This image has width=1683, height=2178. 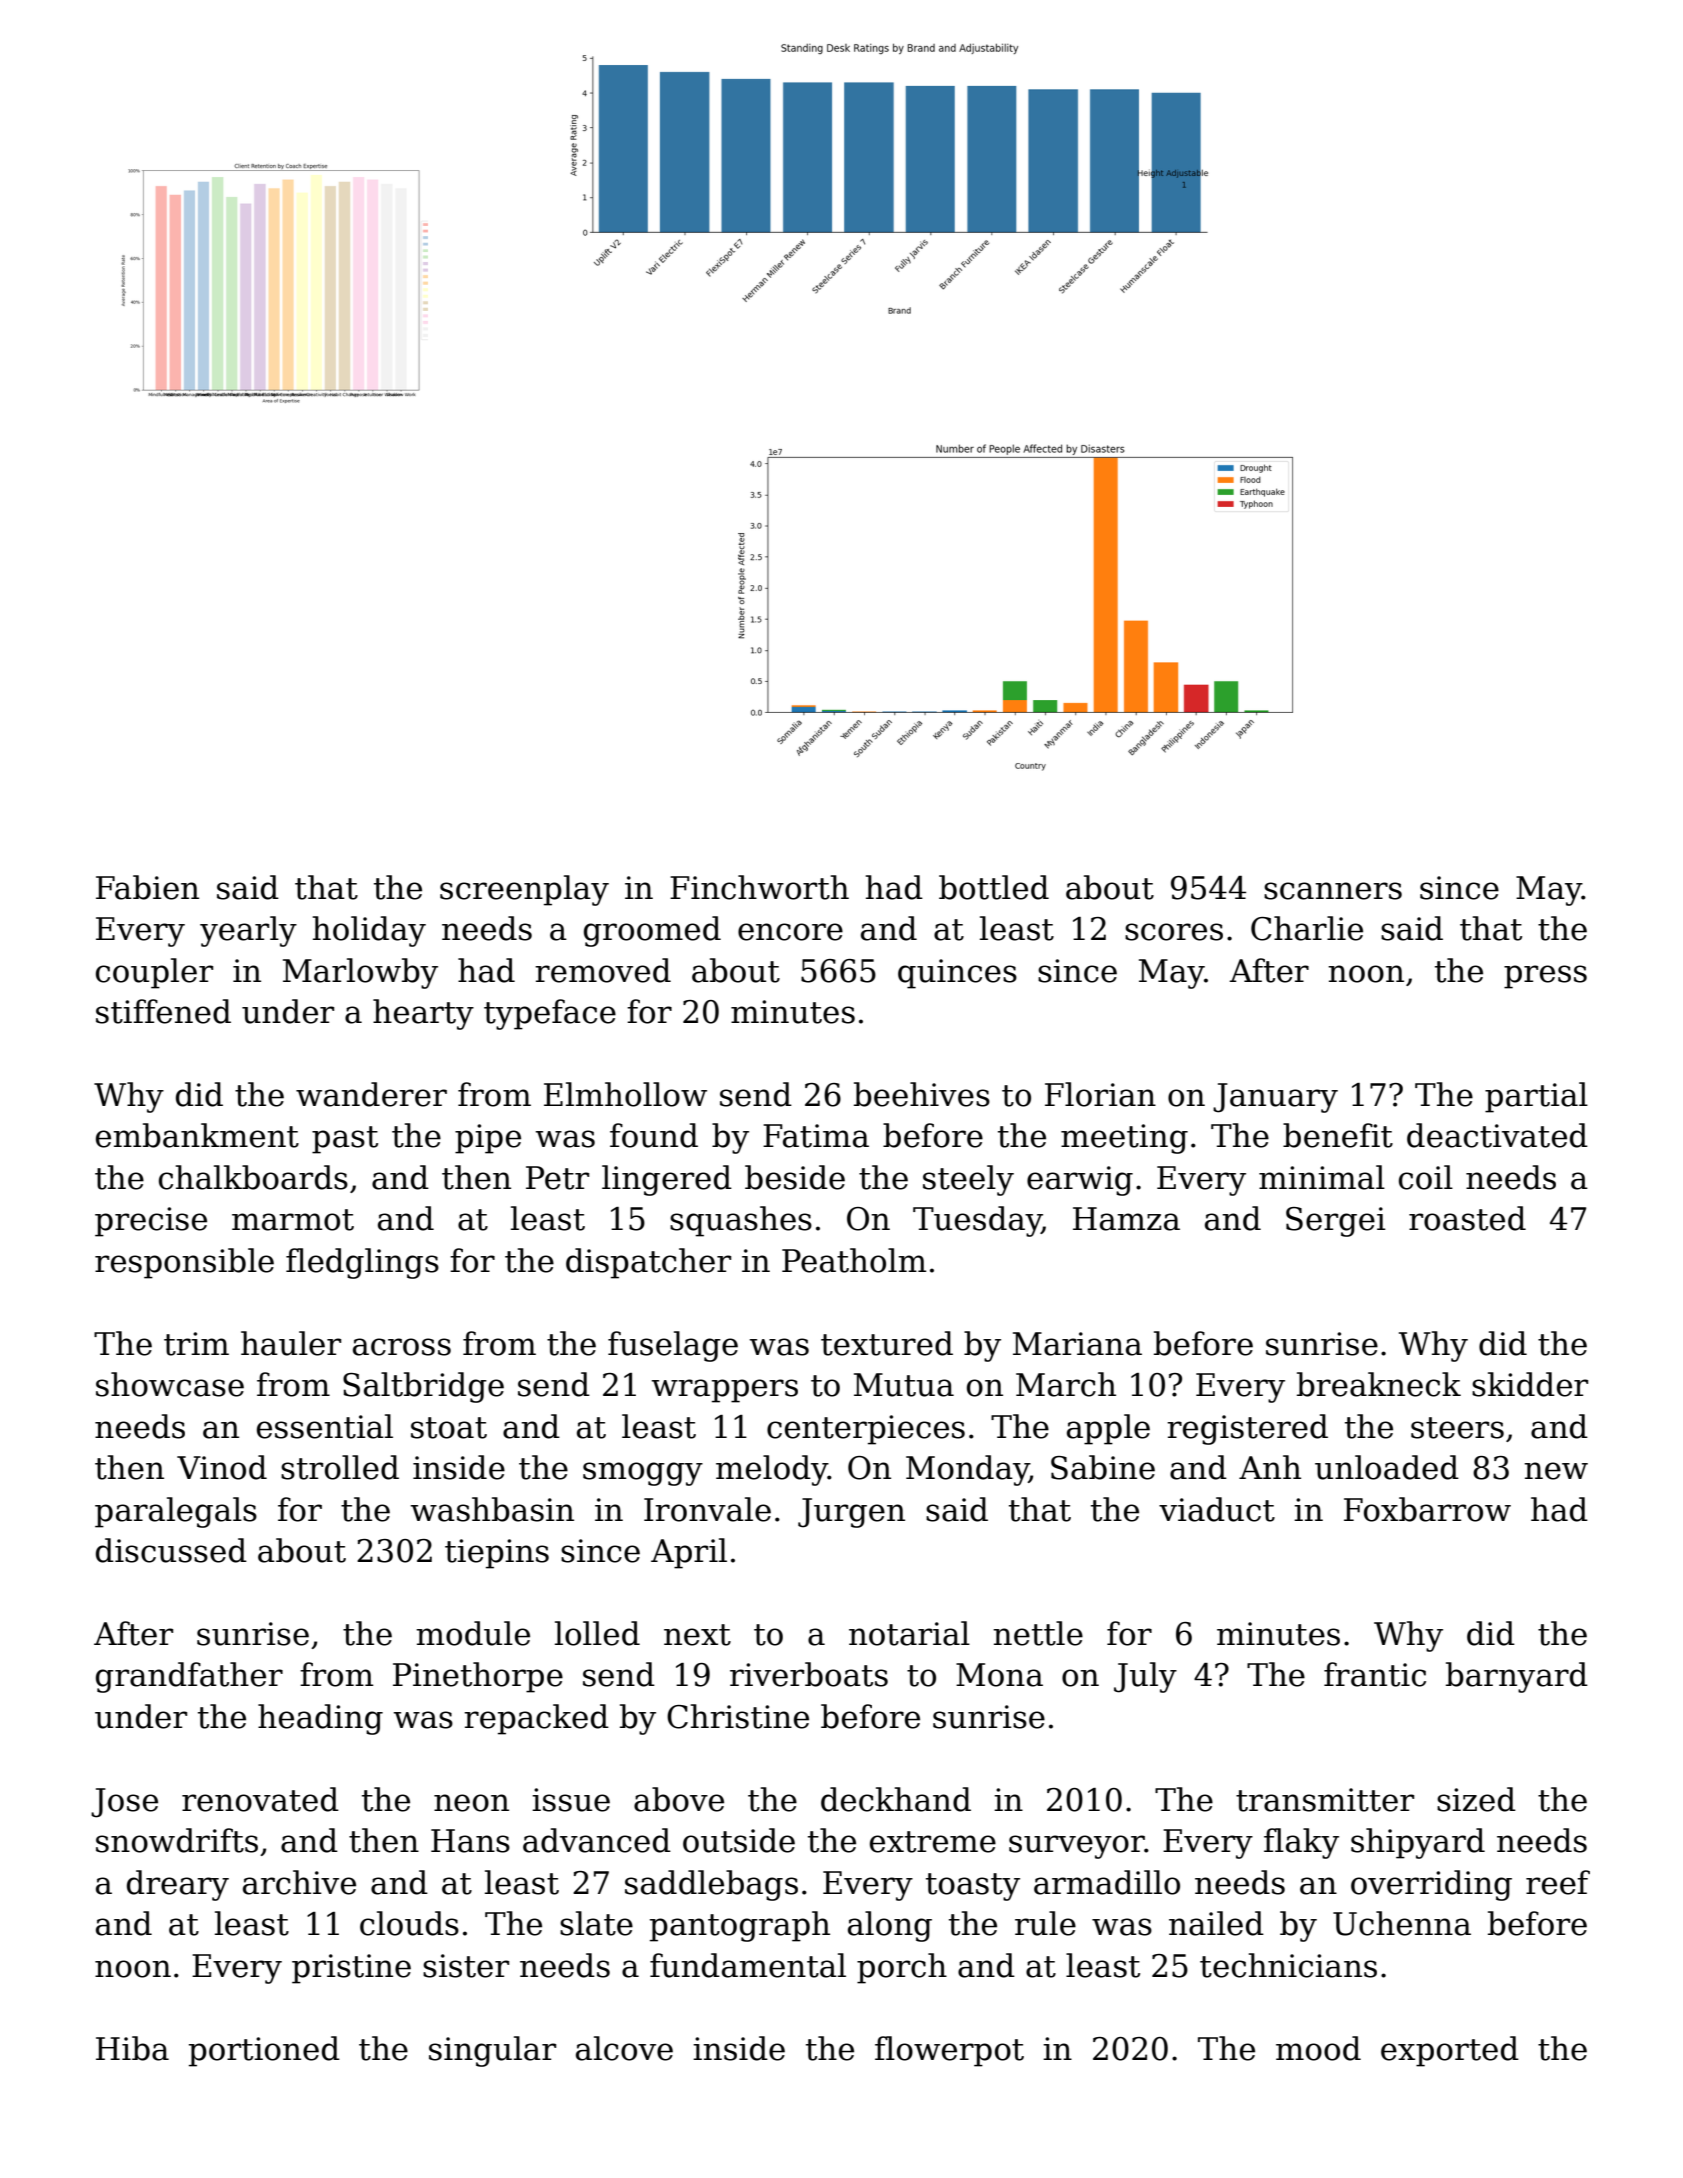 I want to click on Fabien, so click(x=147, y=887).
